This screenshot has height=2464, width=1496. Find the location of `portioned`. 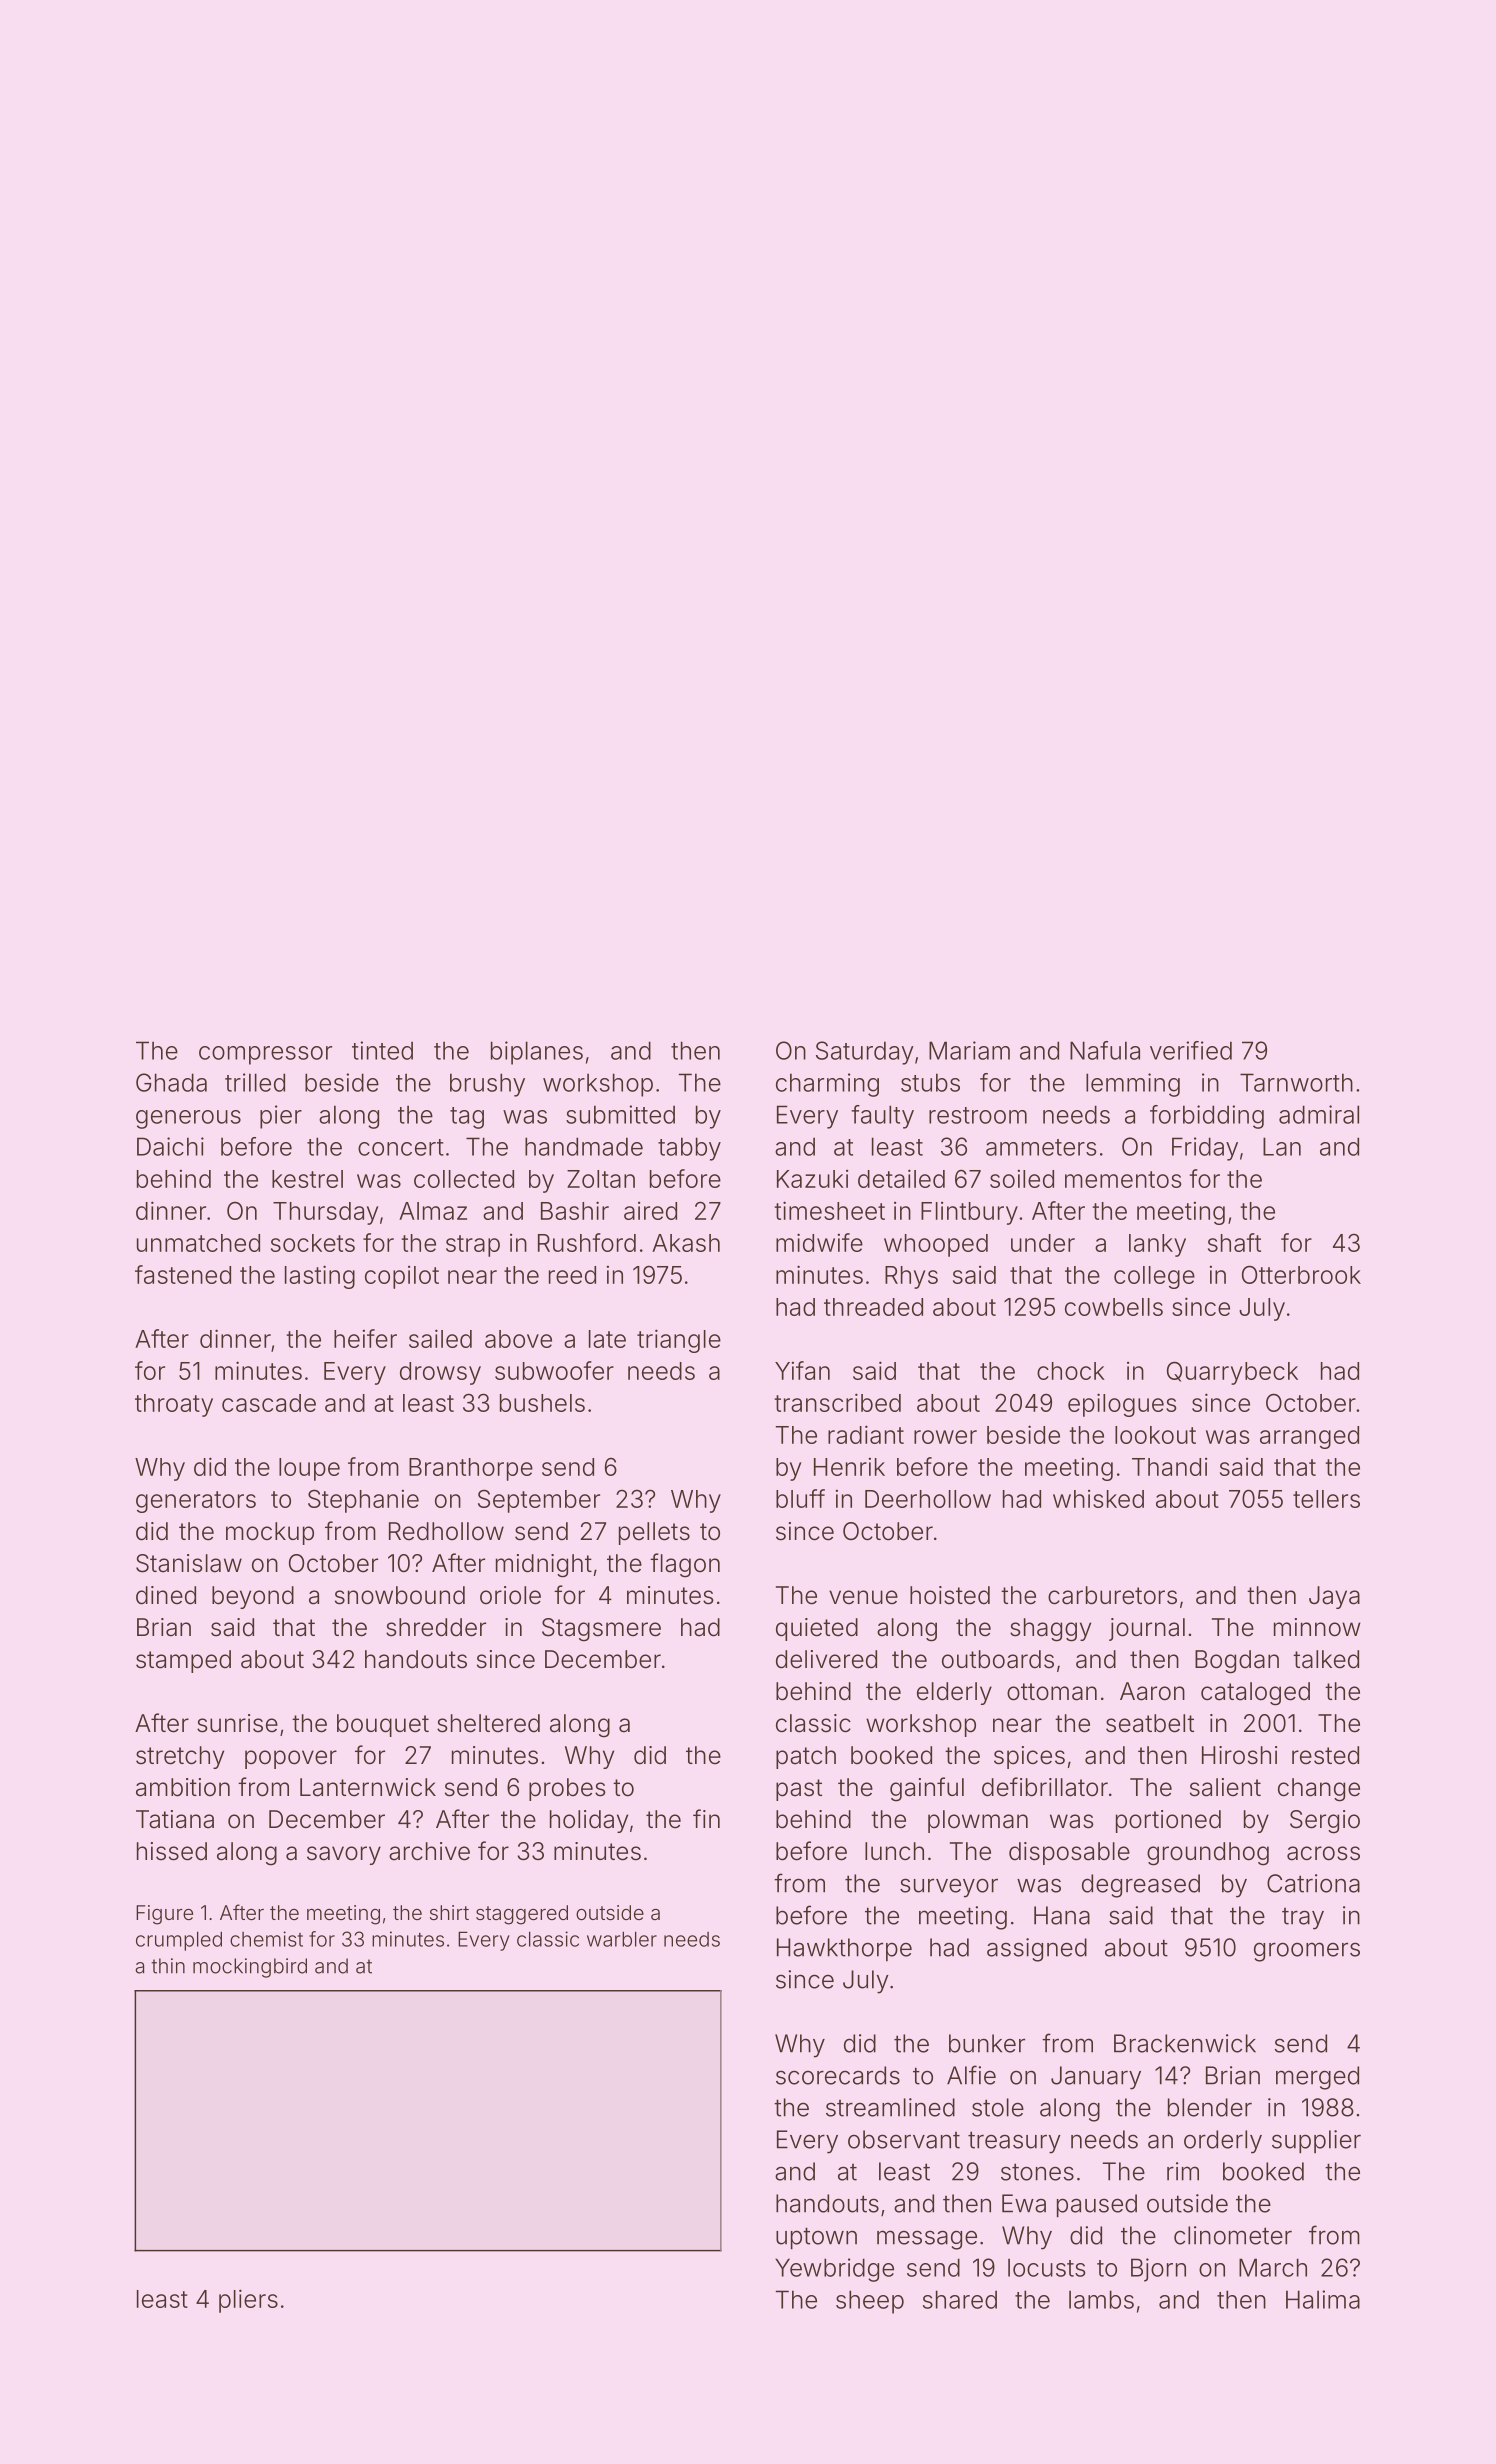

portioned is located at coordinates (1168, 1821).
